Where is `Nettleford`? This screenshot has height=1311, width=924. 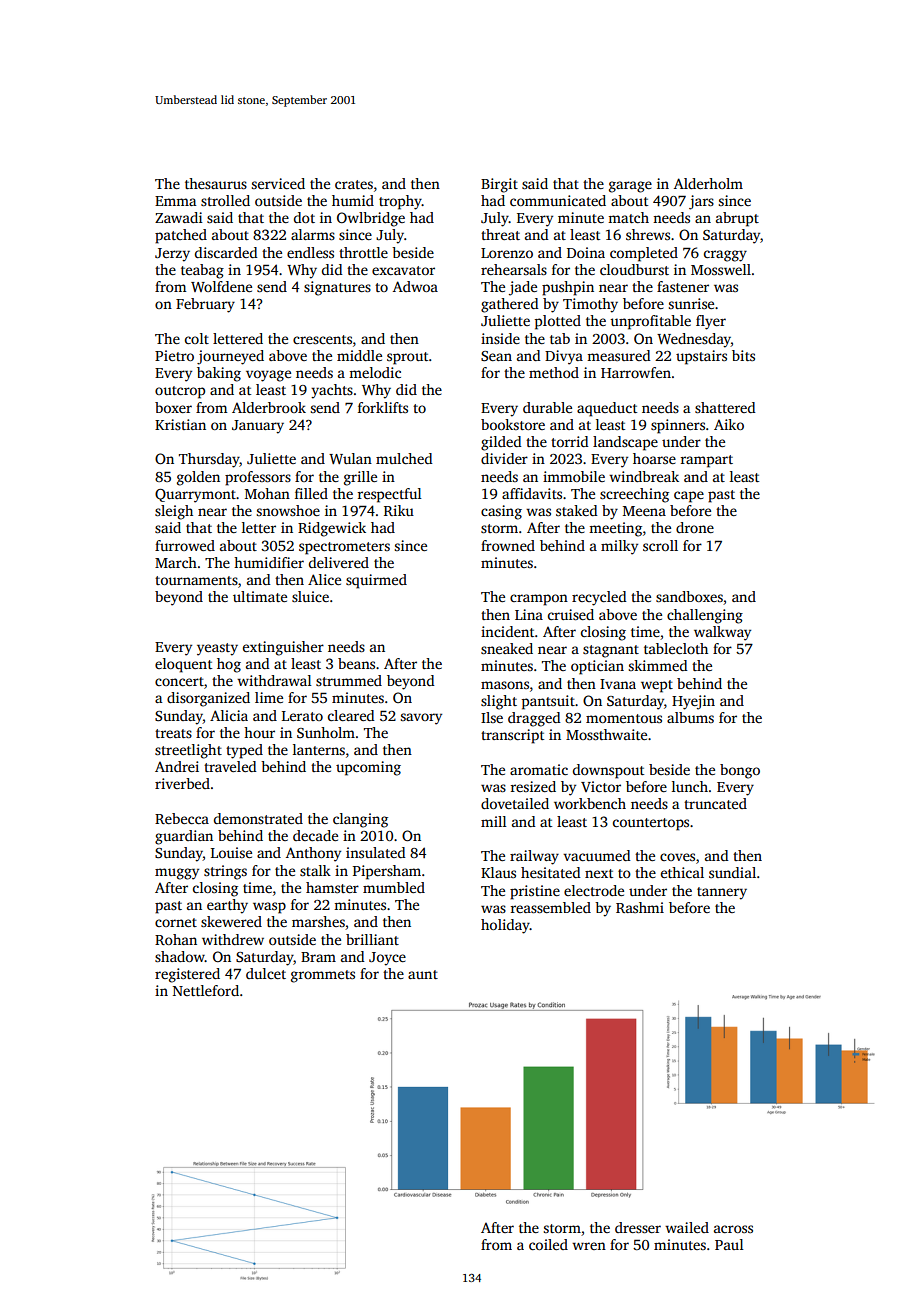
Nettleford is located at coordinates (206, 990).
